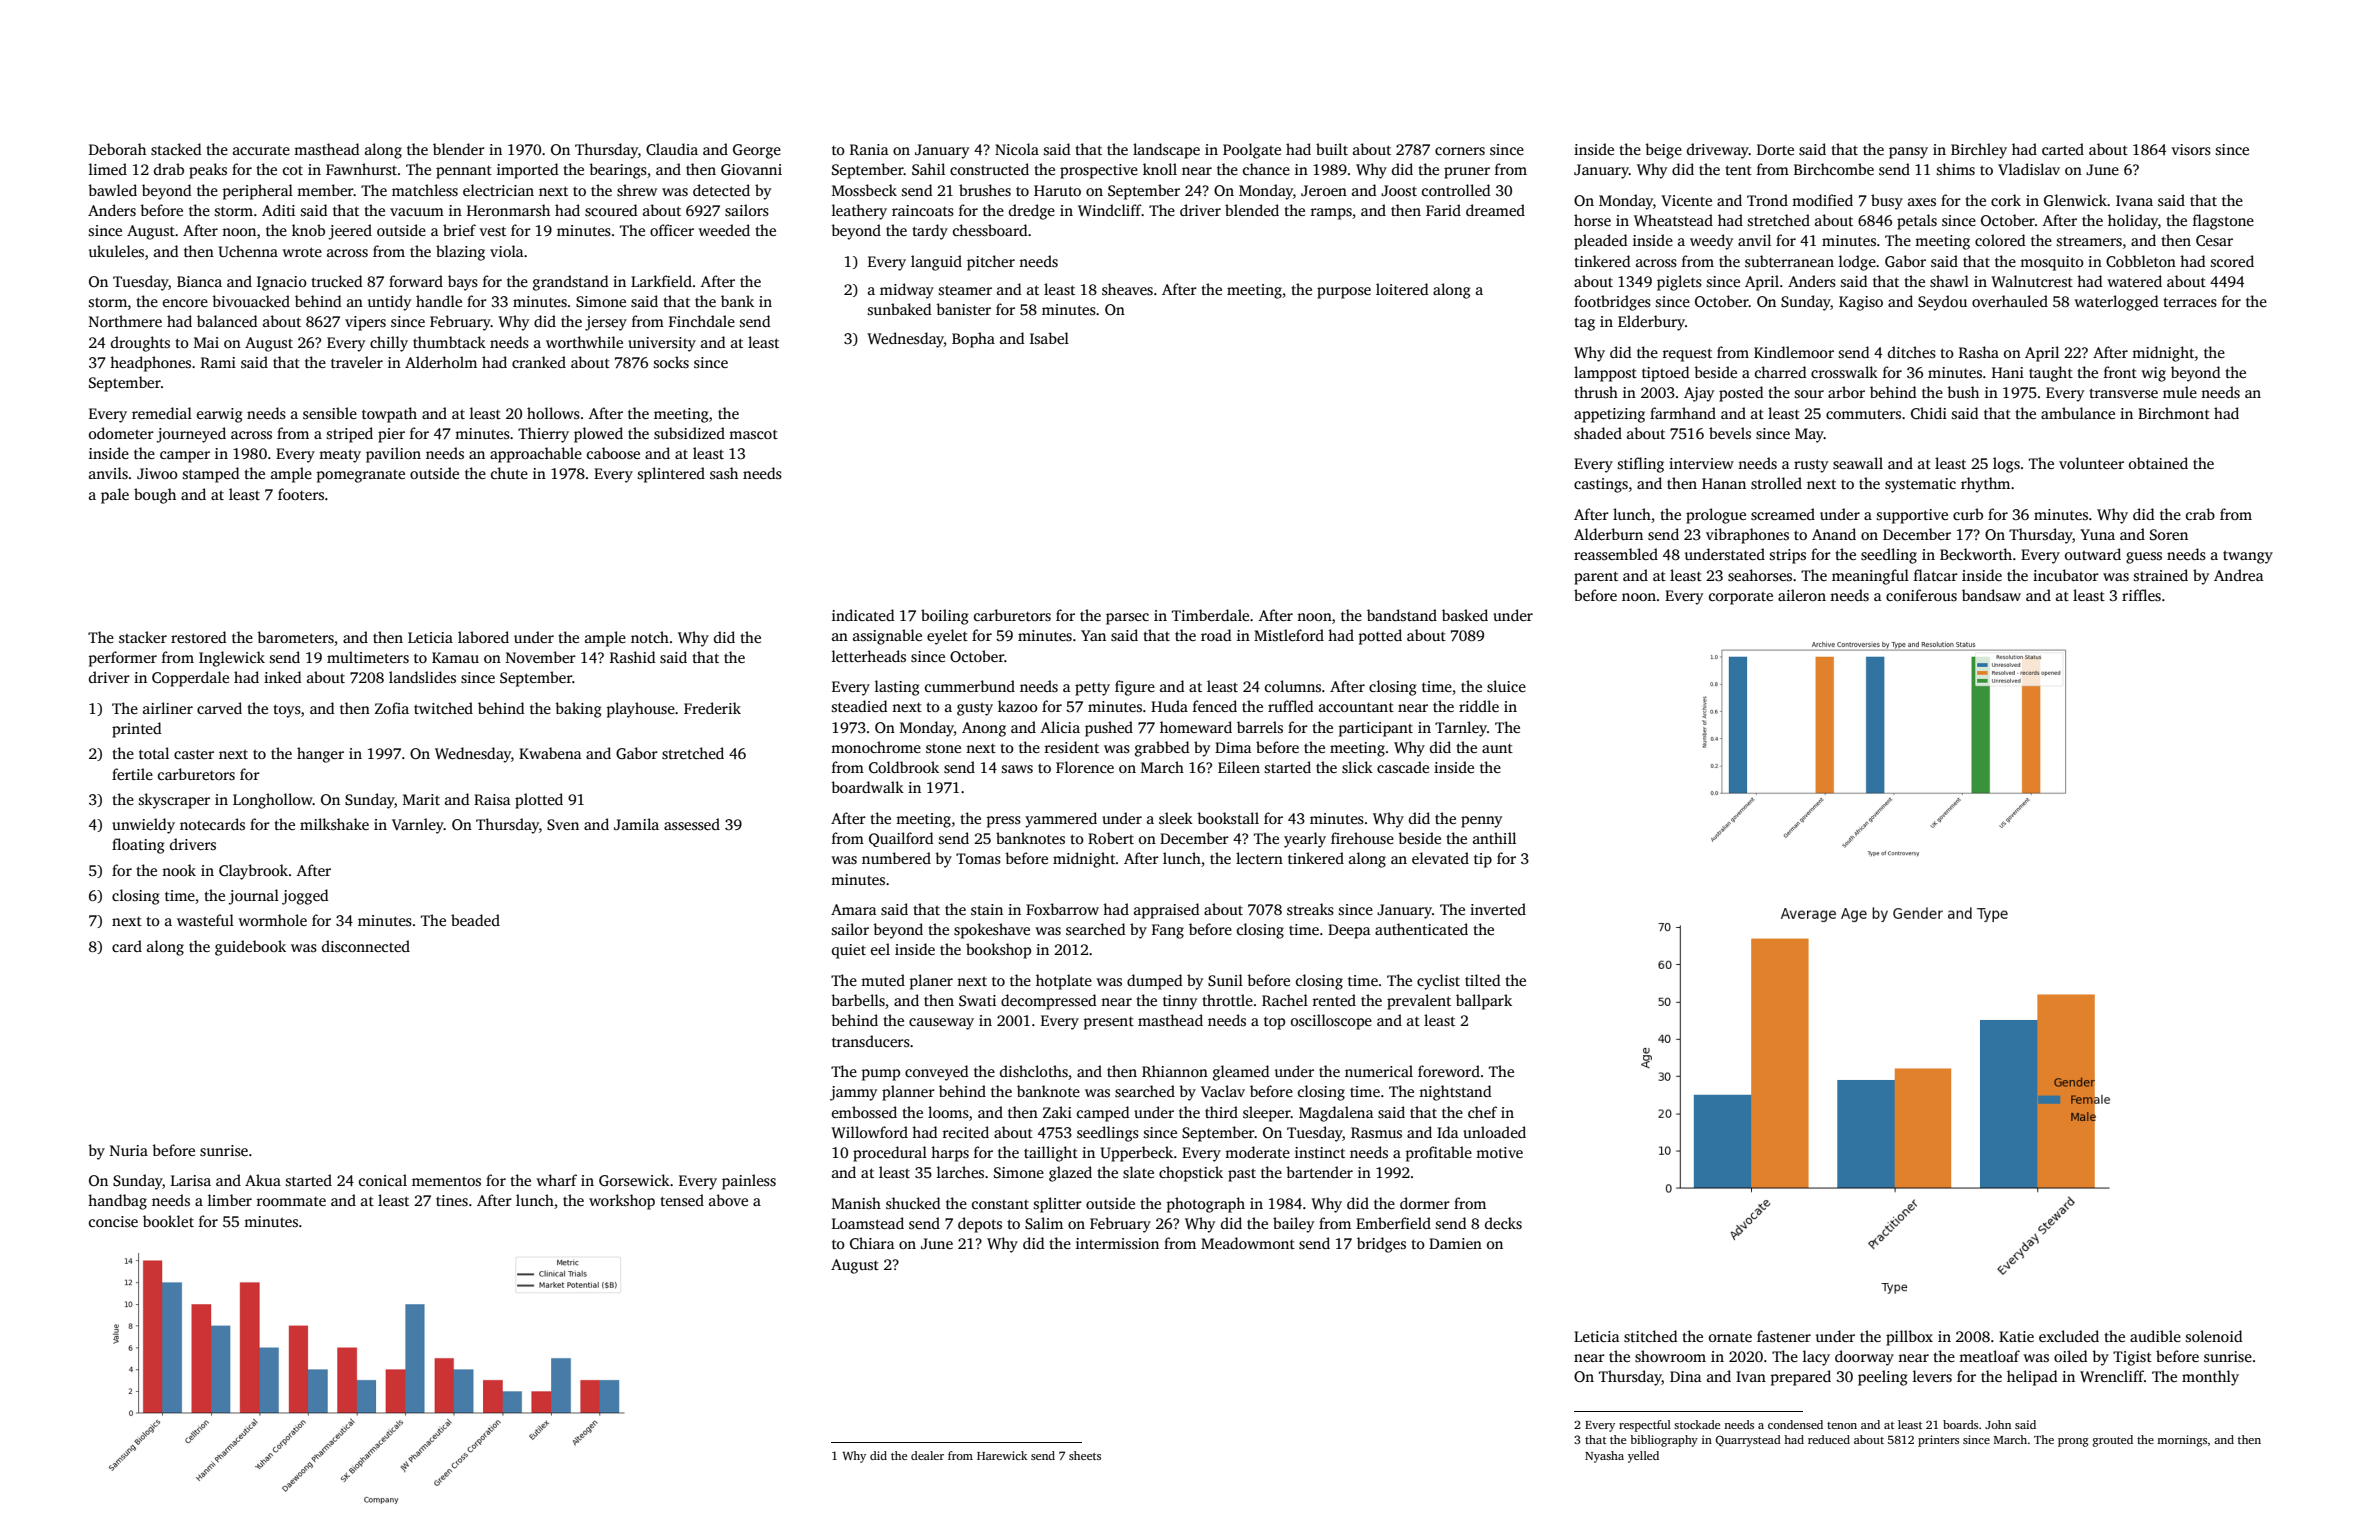  Describe the element at coordinates (509, 473) in the screenshot. I see `chute` at that location.
